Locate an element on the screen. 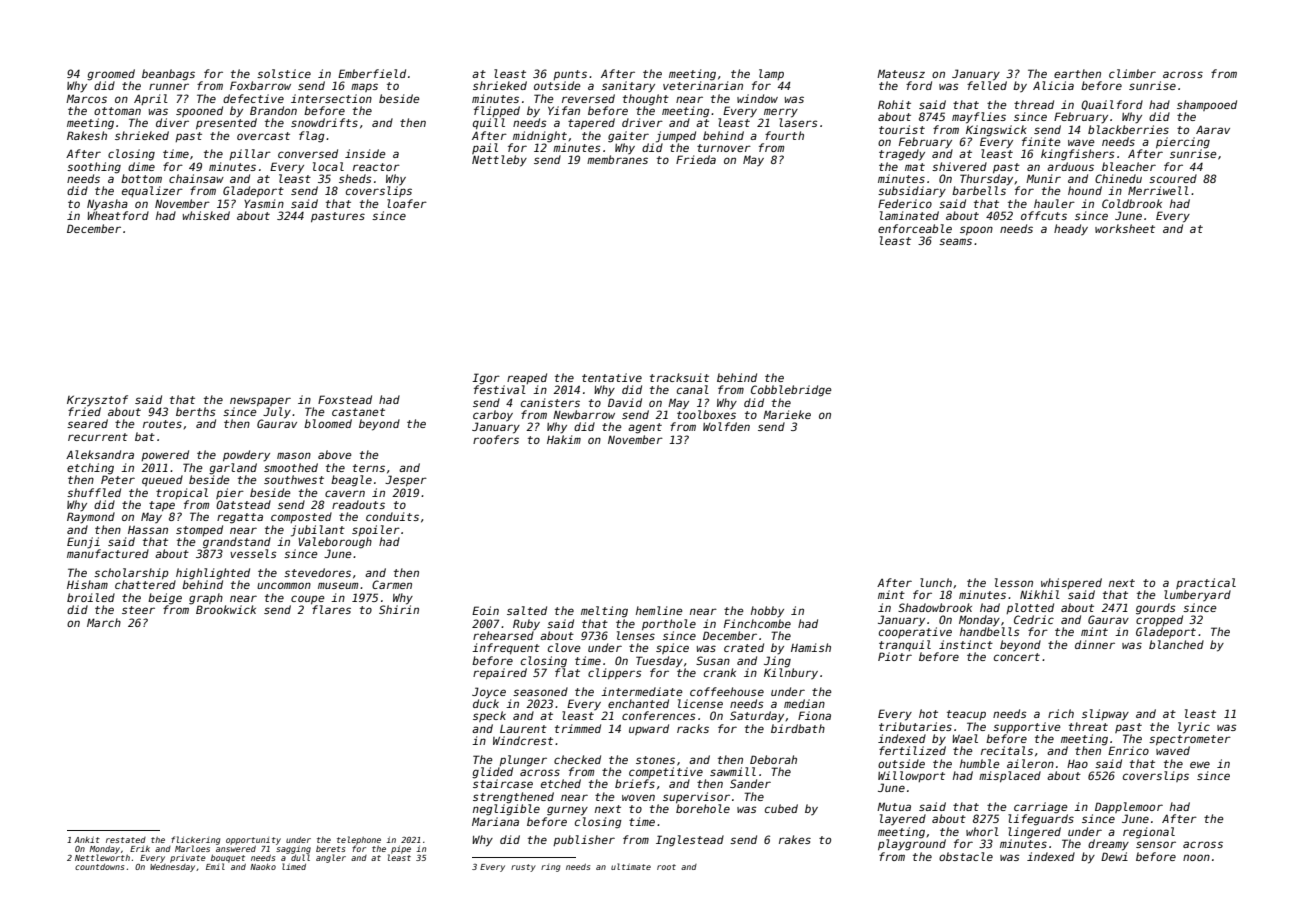 This screenshot has height=924, width=1308. loafer is located at coordinates (407, 203).
